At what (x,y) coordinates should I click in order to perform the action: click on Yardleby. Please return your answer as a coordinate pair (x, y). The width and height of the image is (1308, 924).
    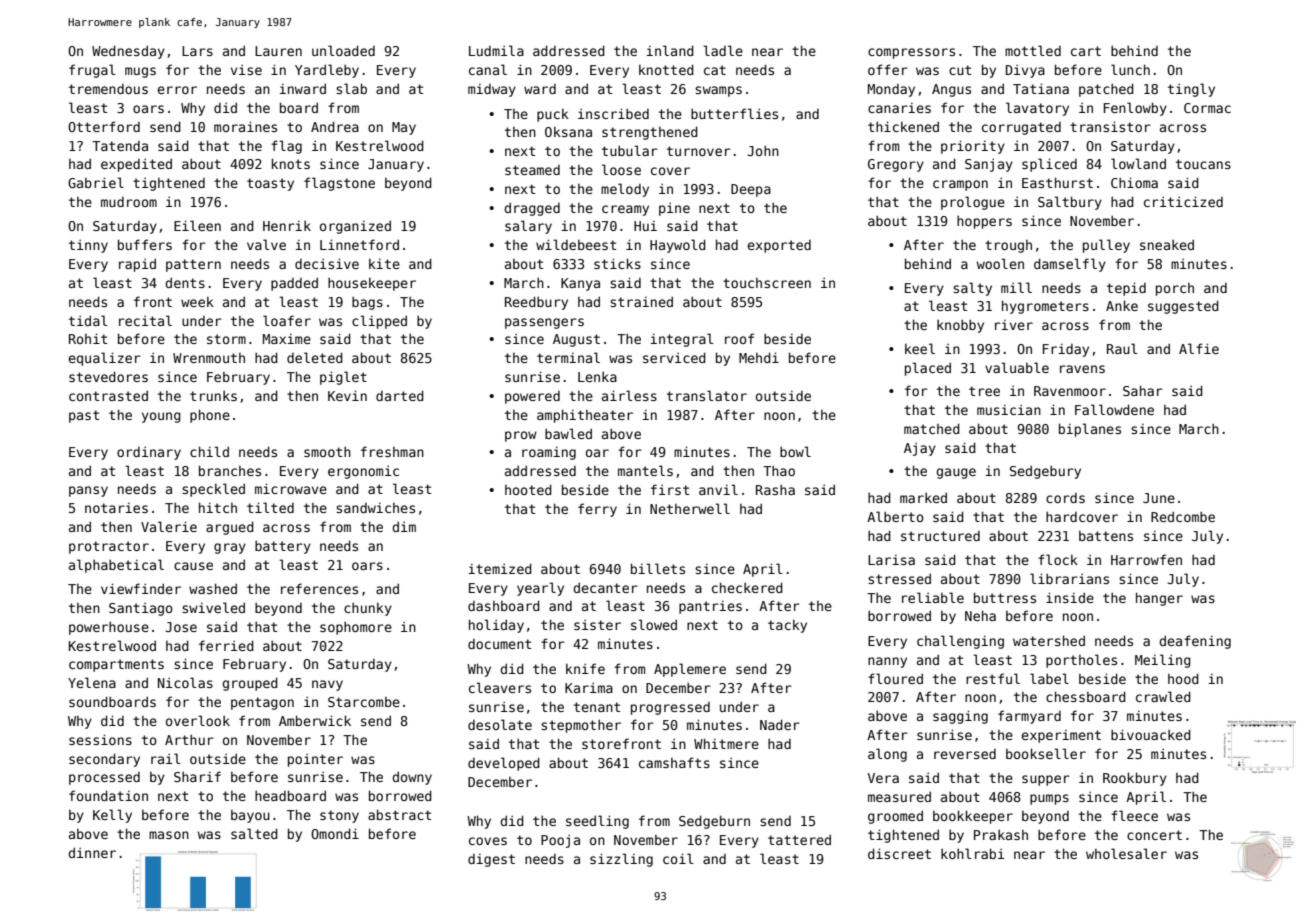
    Looking at the image, I should click on (327, 71).
